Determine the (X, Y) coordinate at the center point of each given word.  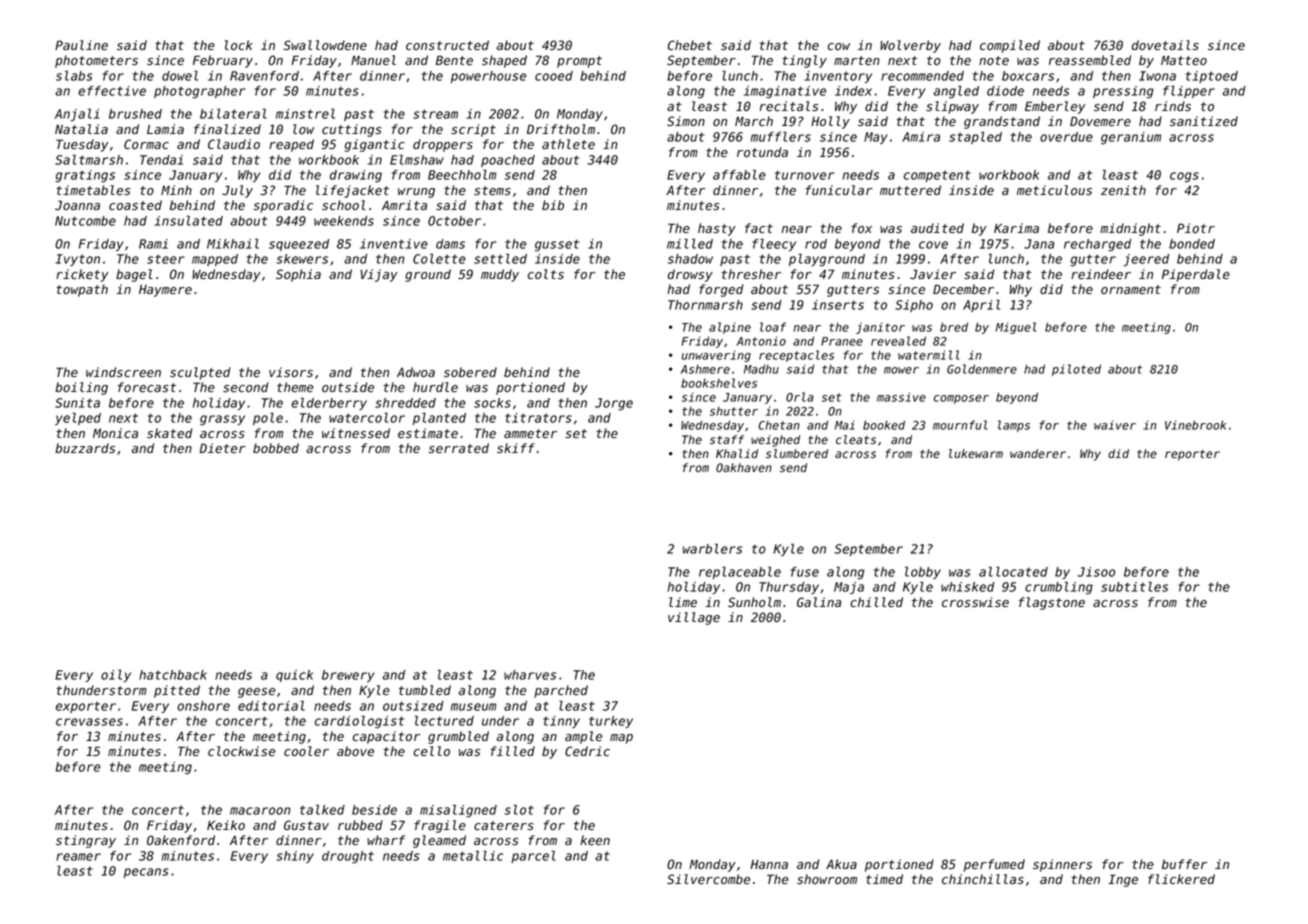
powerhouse (488, 77)
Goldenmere (982, 369)
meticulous (1054, 190)
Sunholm (754, 602)
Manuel (373, 60)
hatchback (173, 675)
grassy (222, 420)
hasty (717, 229)
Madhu (761, 369)
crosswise (975, 602)
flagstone (1052, 603)
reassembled (1090, 60)
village (694, 618)
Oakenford (181, 840)
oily (116, 676)
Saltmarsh (89, 159)
